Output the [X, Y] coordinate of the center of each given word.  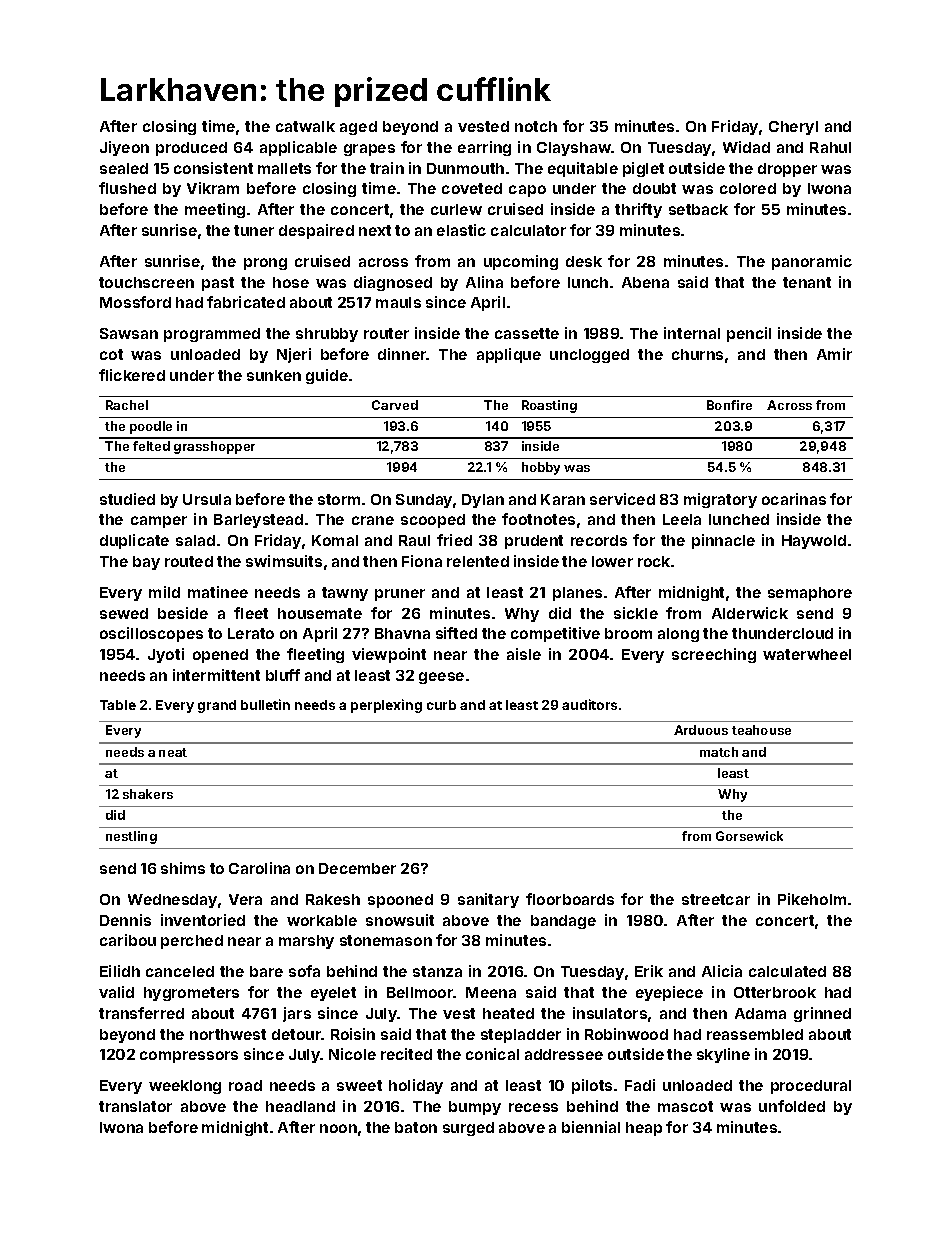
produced [191, 149]
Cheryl [793, 128]
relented [478, 561]
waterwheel [807, 654]
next [375, 230]
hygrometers [191, 994]
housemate [320, 613]
